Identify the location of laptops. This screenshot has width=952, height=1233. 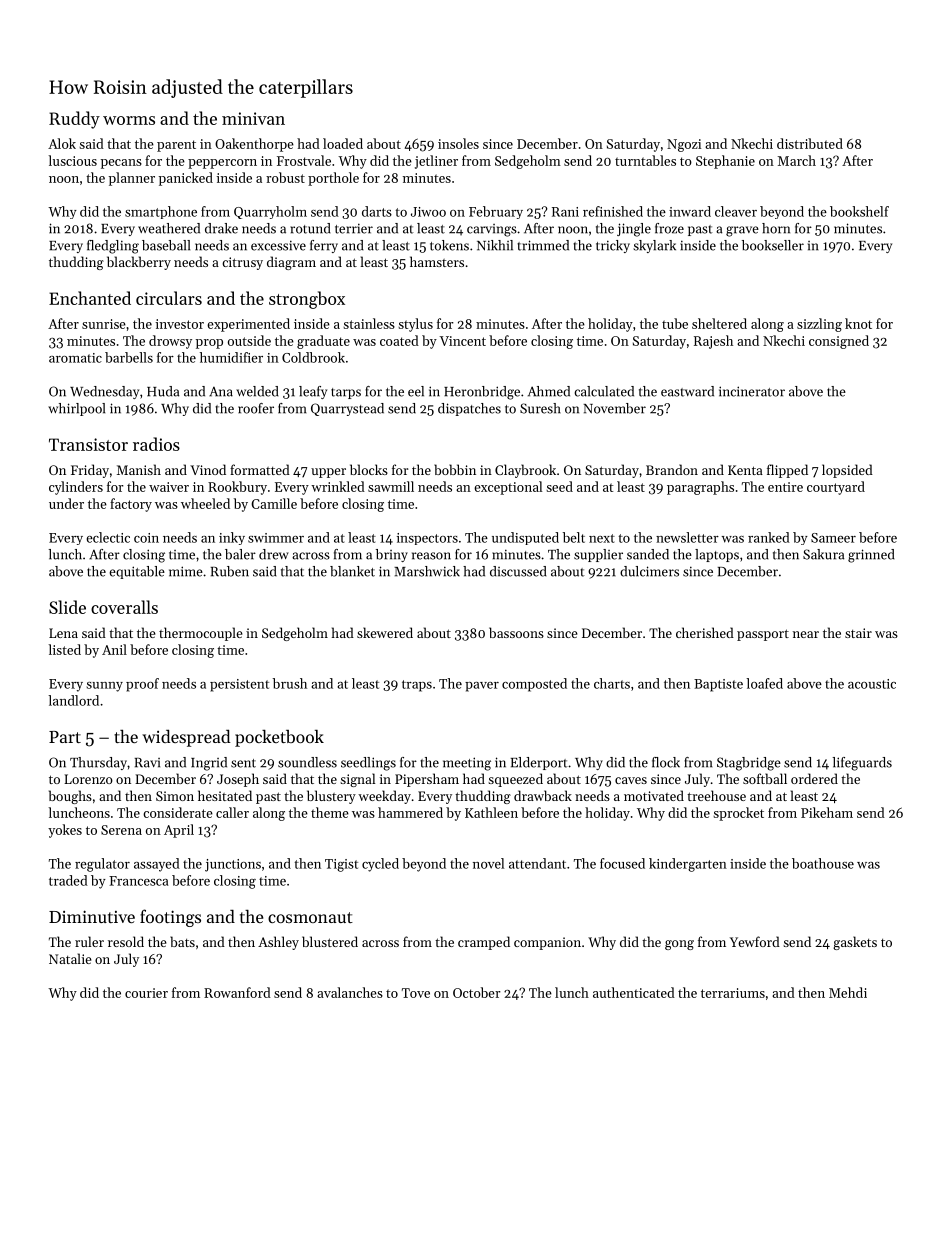
(717, 555).
